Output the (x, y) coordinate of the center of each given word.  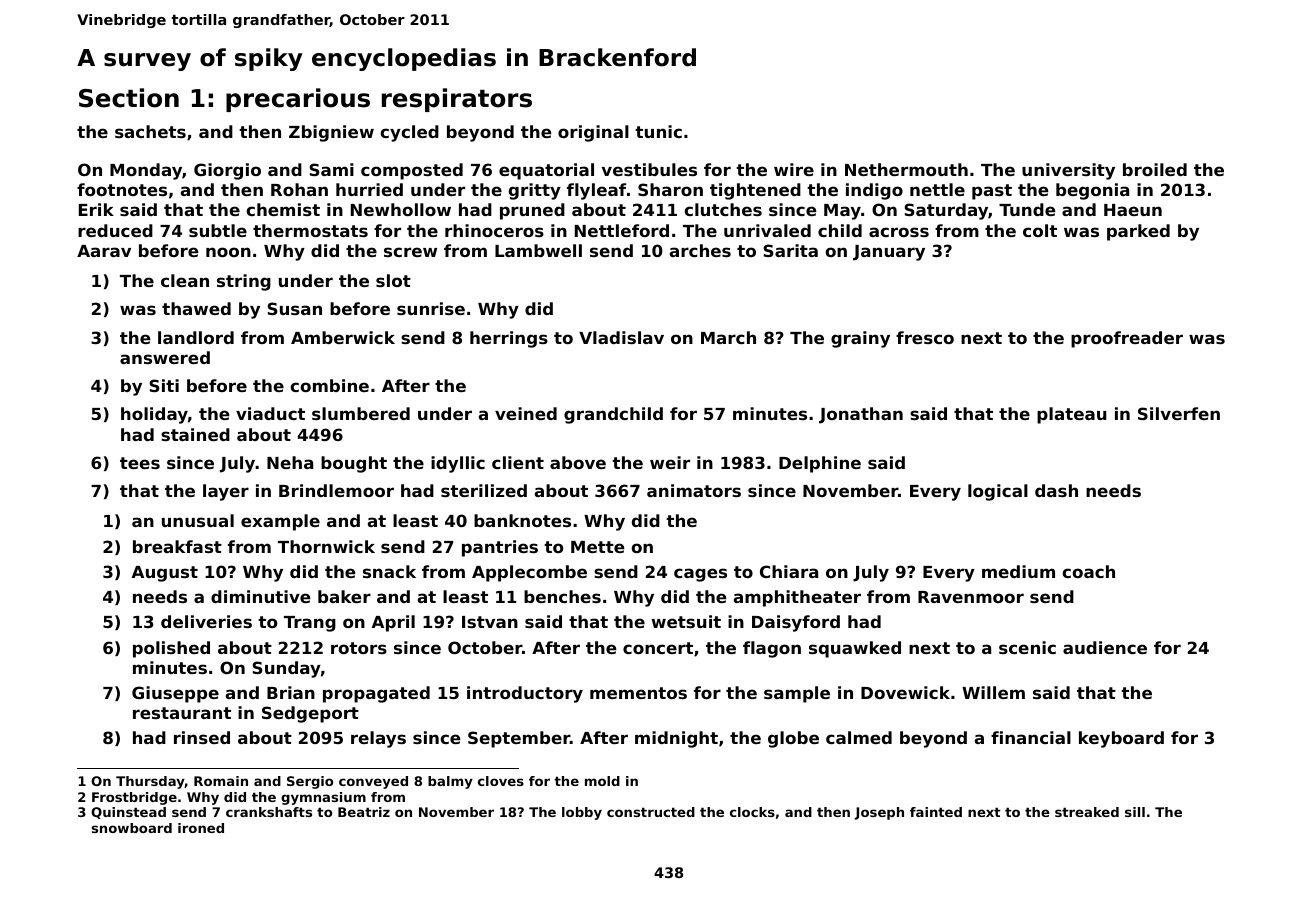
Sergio (310, 782)
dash (1056, 490)
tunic (658, 131)
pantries (500, 548)
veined (526, 413)
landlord (196, 337)
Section (129, 98)
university (1068, 171)
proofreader (1127, 339)
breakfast (177, 546)
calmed (859, 737)
